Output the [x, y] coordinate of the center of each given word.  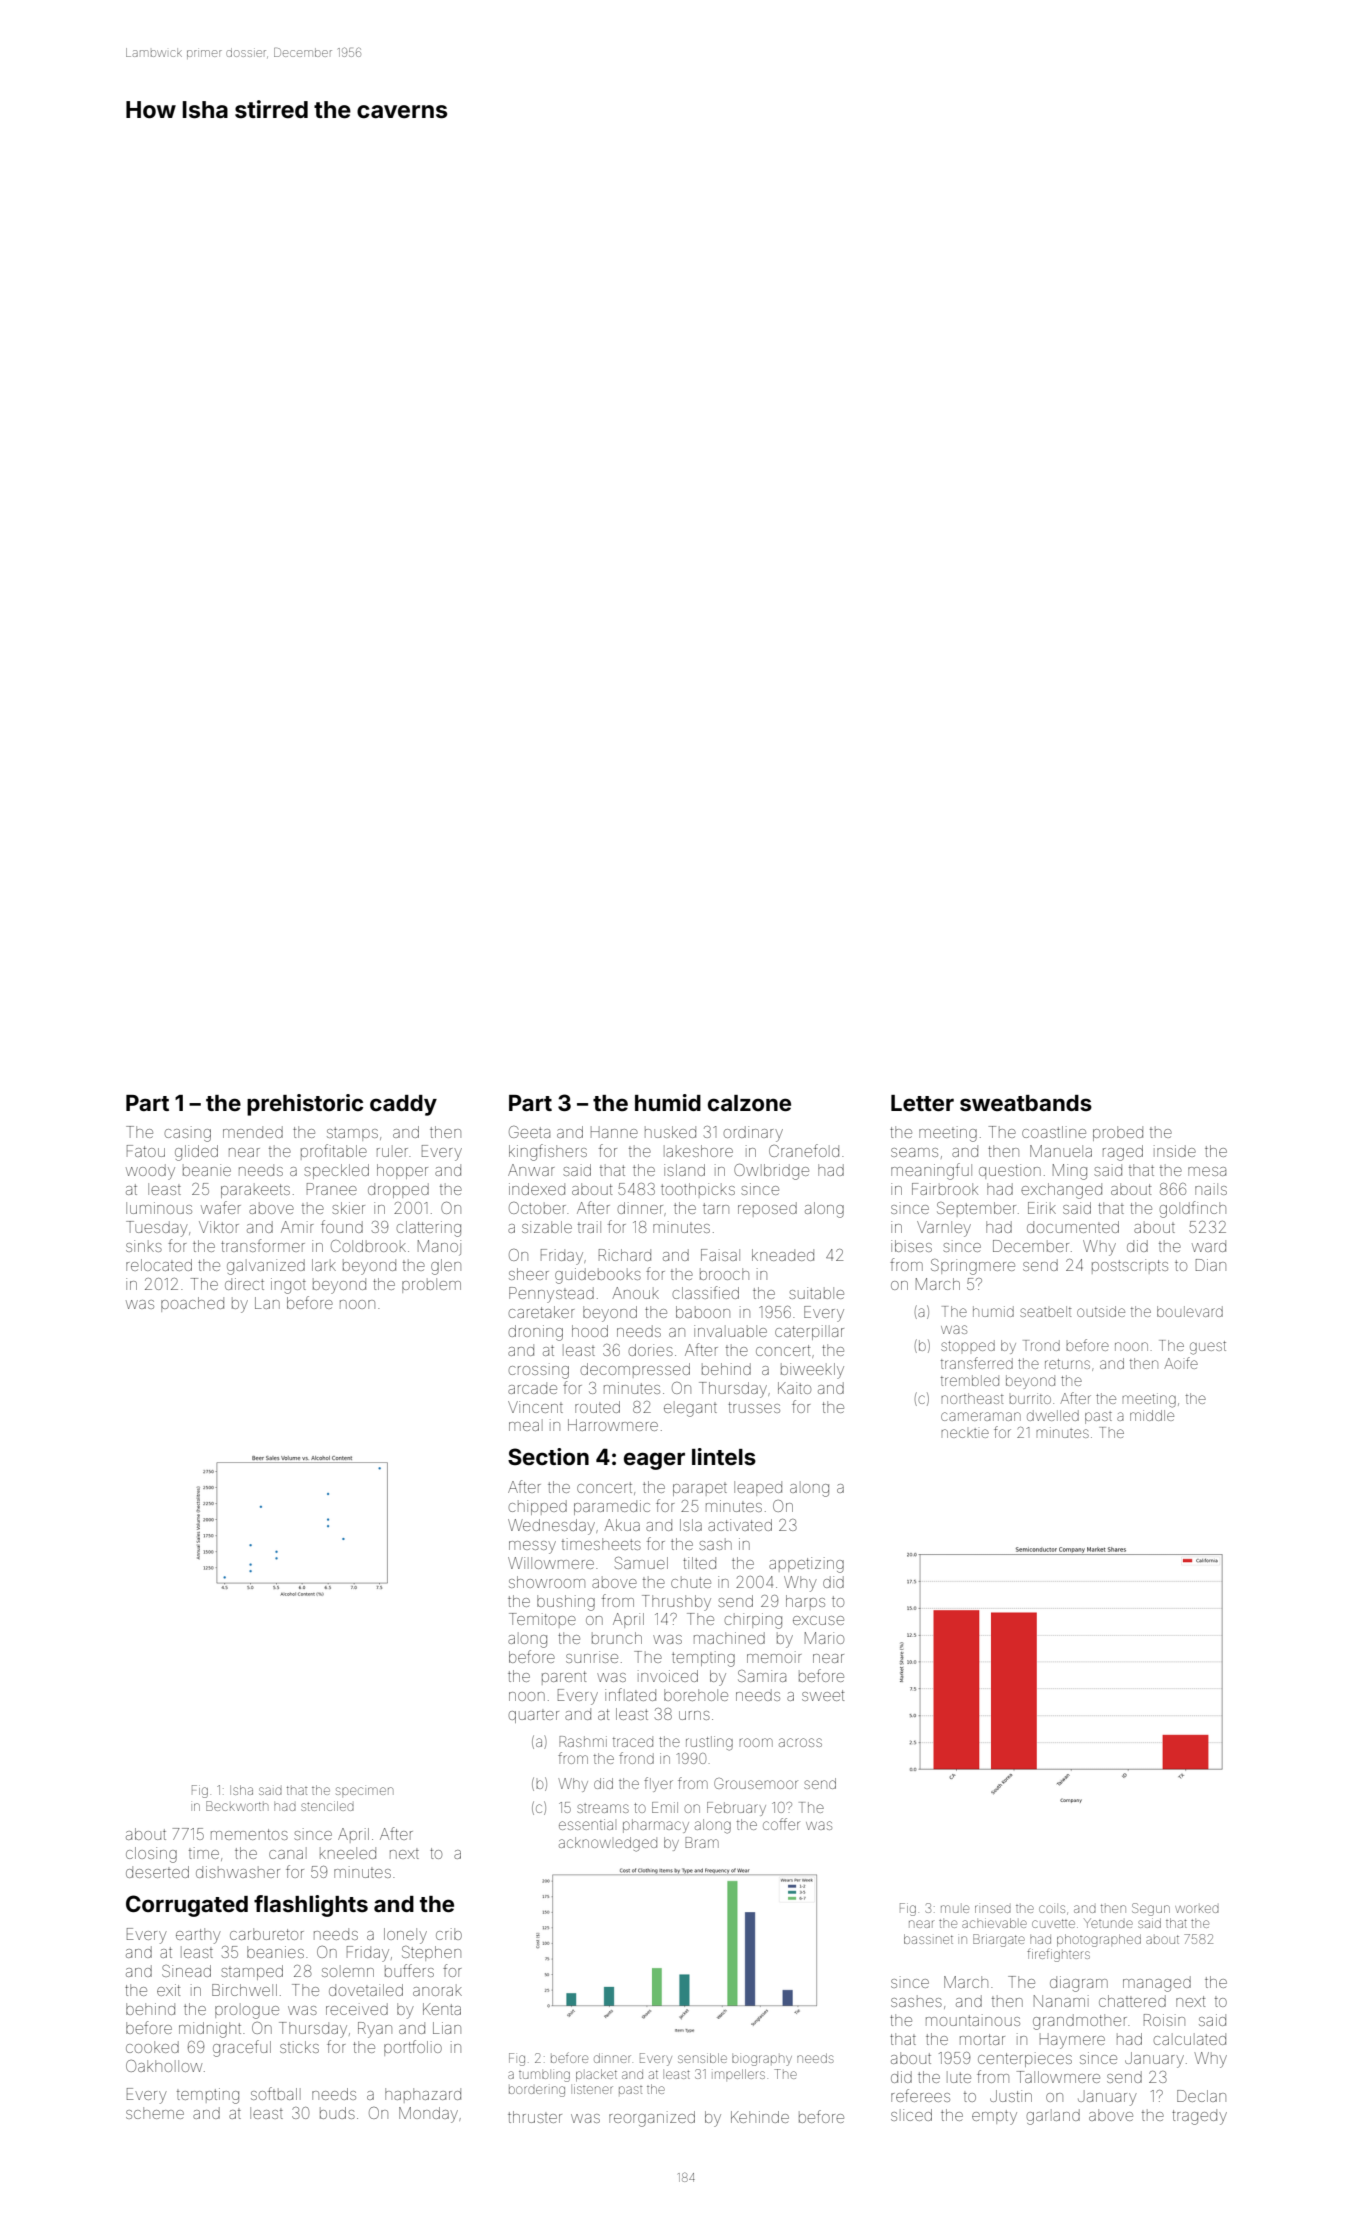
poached [192, 1304]
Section [548, 1456]
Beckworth [237, 1806]
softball [276, 2093]
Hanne [614, 1132]
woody [150, 1172]
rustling [709, 1743]
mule [955, 1909]
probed [1118, 1133]
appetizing [806, 1565]
